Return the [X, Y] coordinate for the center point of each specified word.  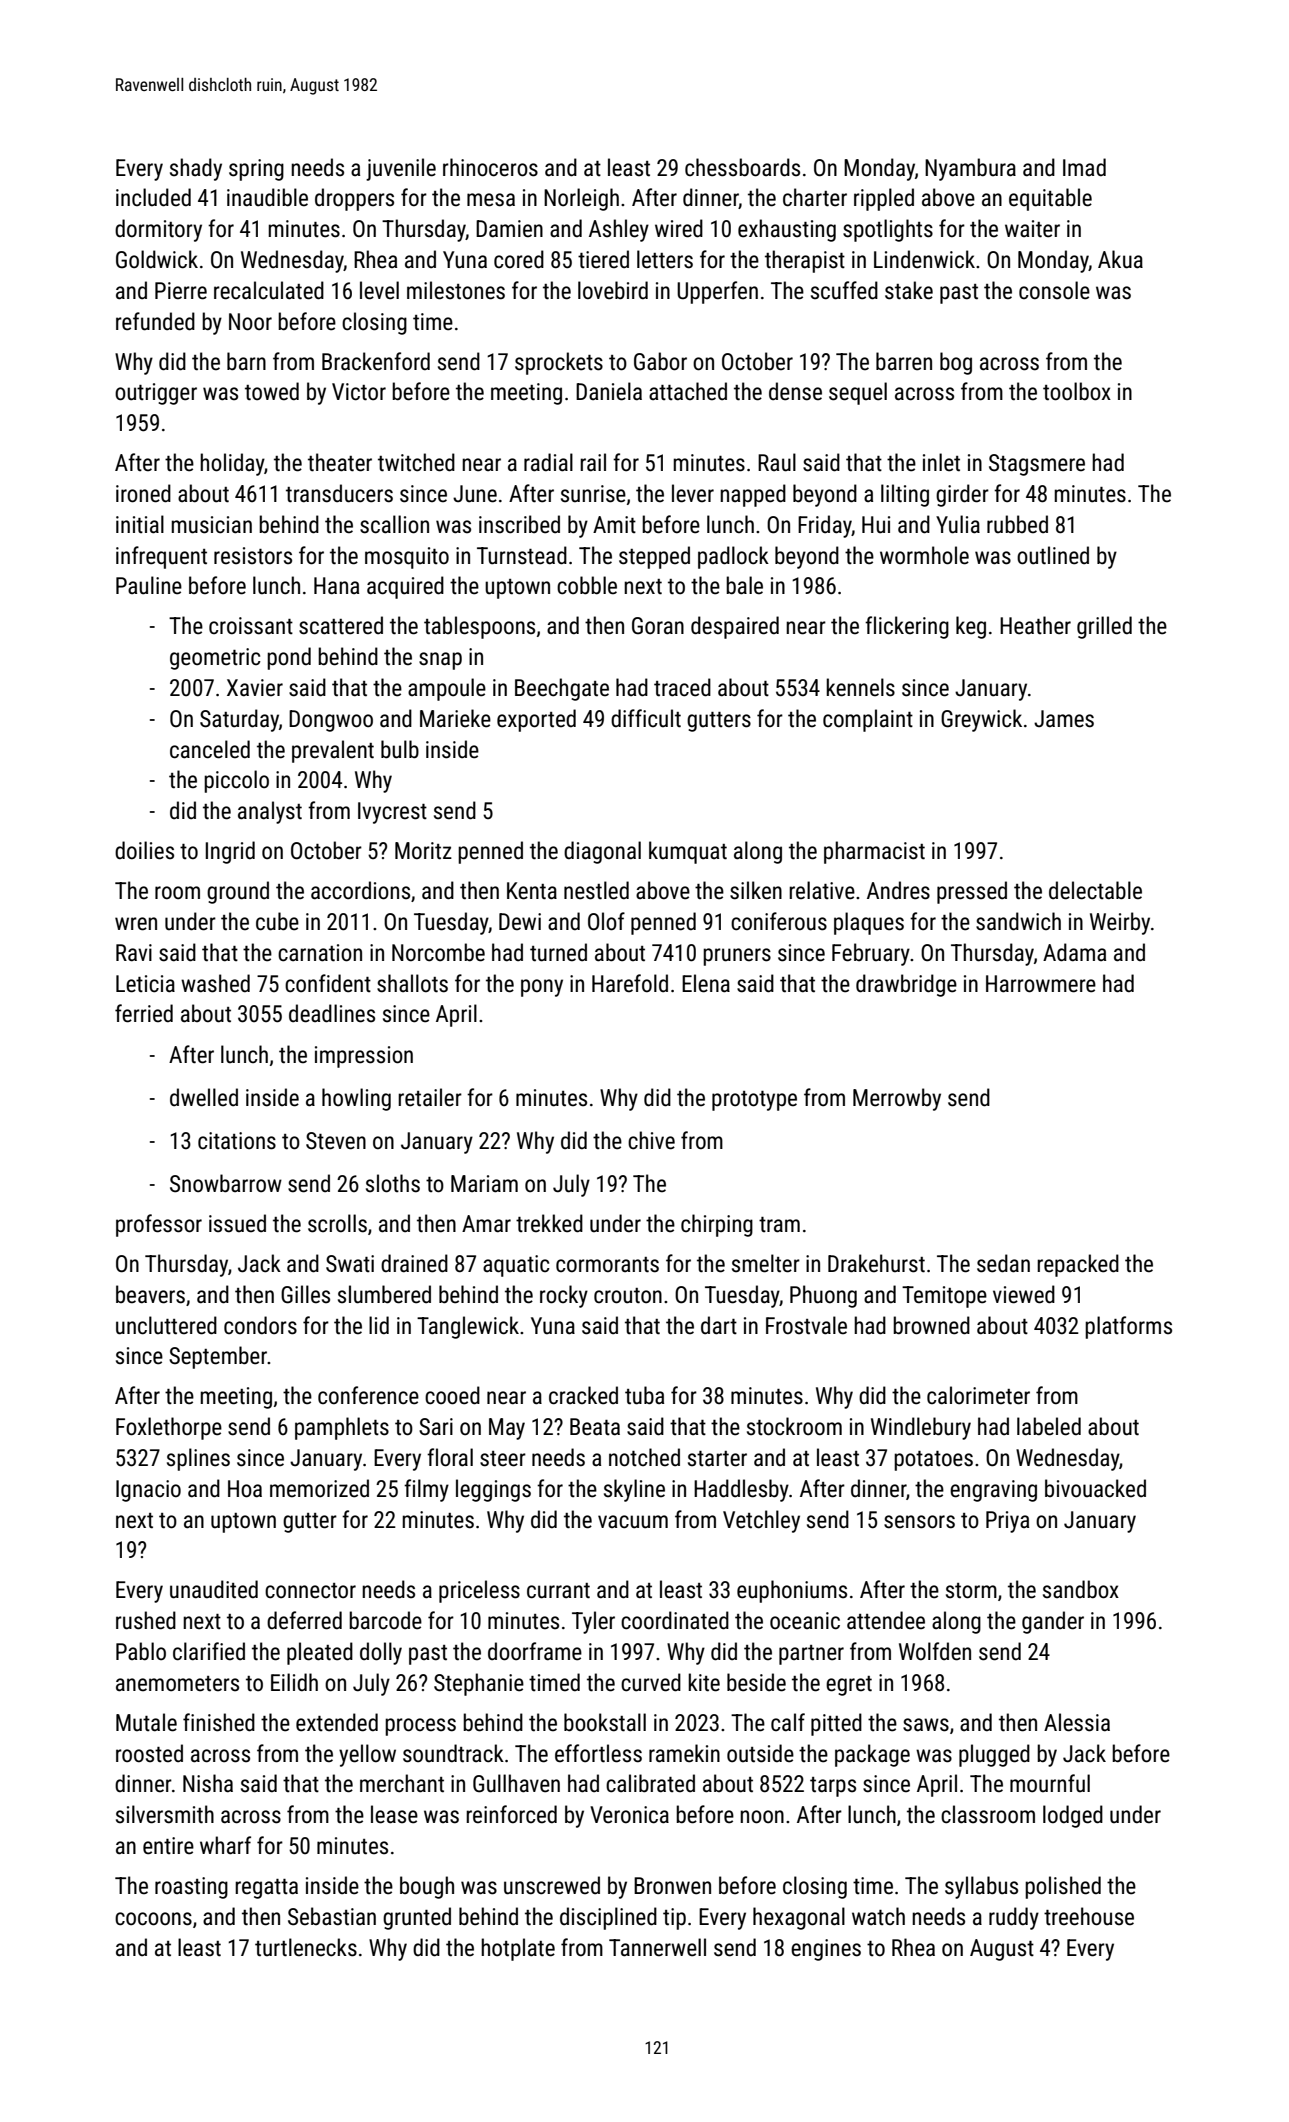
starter [717, 1459]
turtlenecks [306, 1947]
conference [368, 1395]
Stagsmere [1037, 465]
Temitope [944, 1297]
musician [211, 525]
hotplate [518, 1949]
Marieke [455, 718]
